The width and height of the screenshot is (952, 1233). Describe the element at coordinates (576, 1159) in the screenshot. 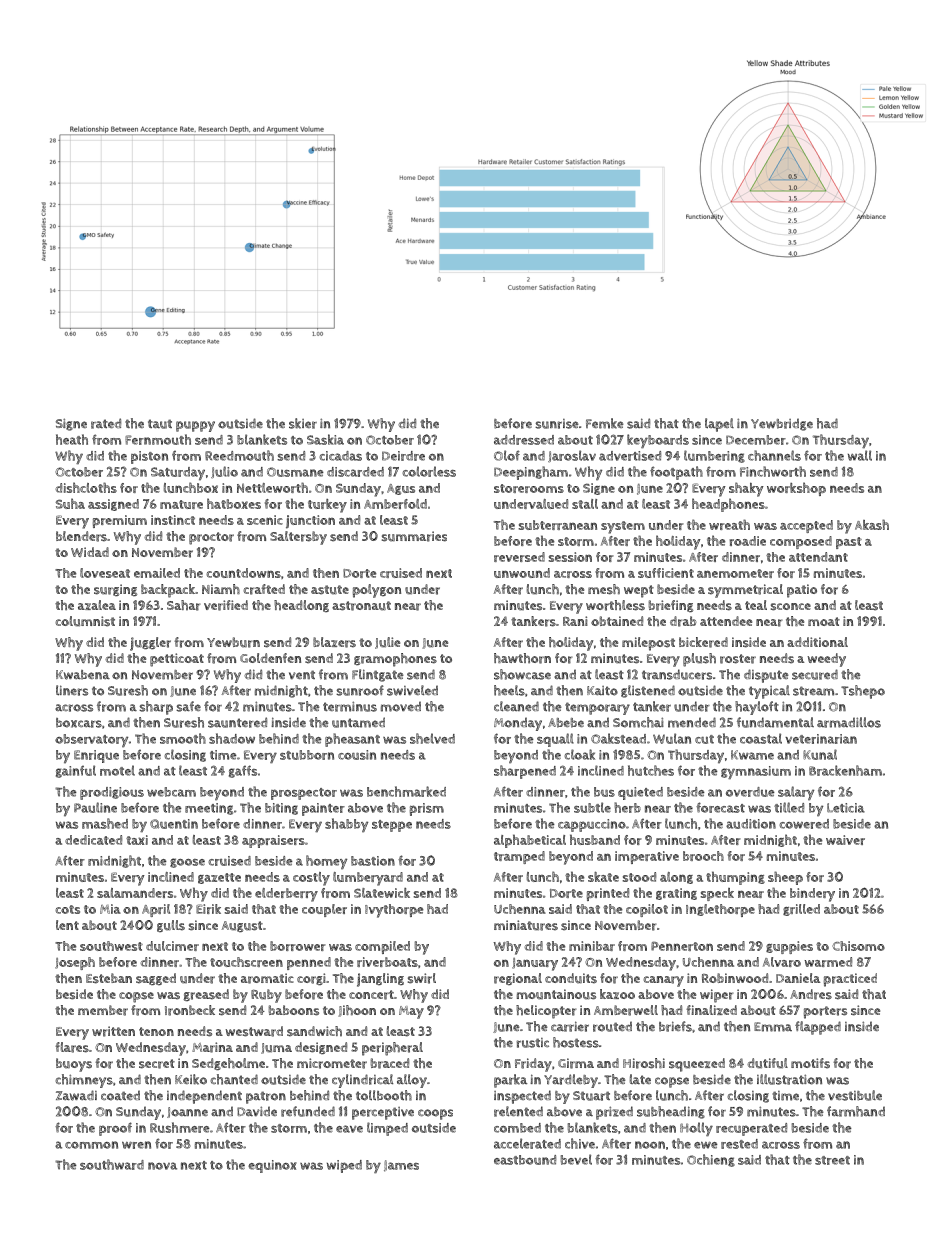

I see `bevel` at that location.
